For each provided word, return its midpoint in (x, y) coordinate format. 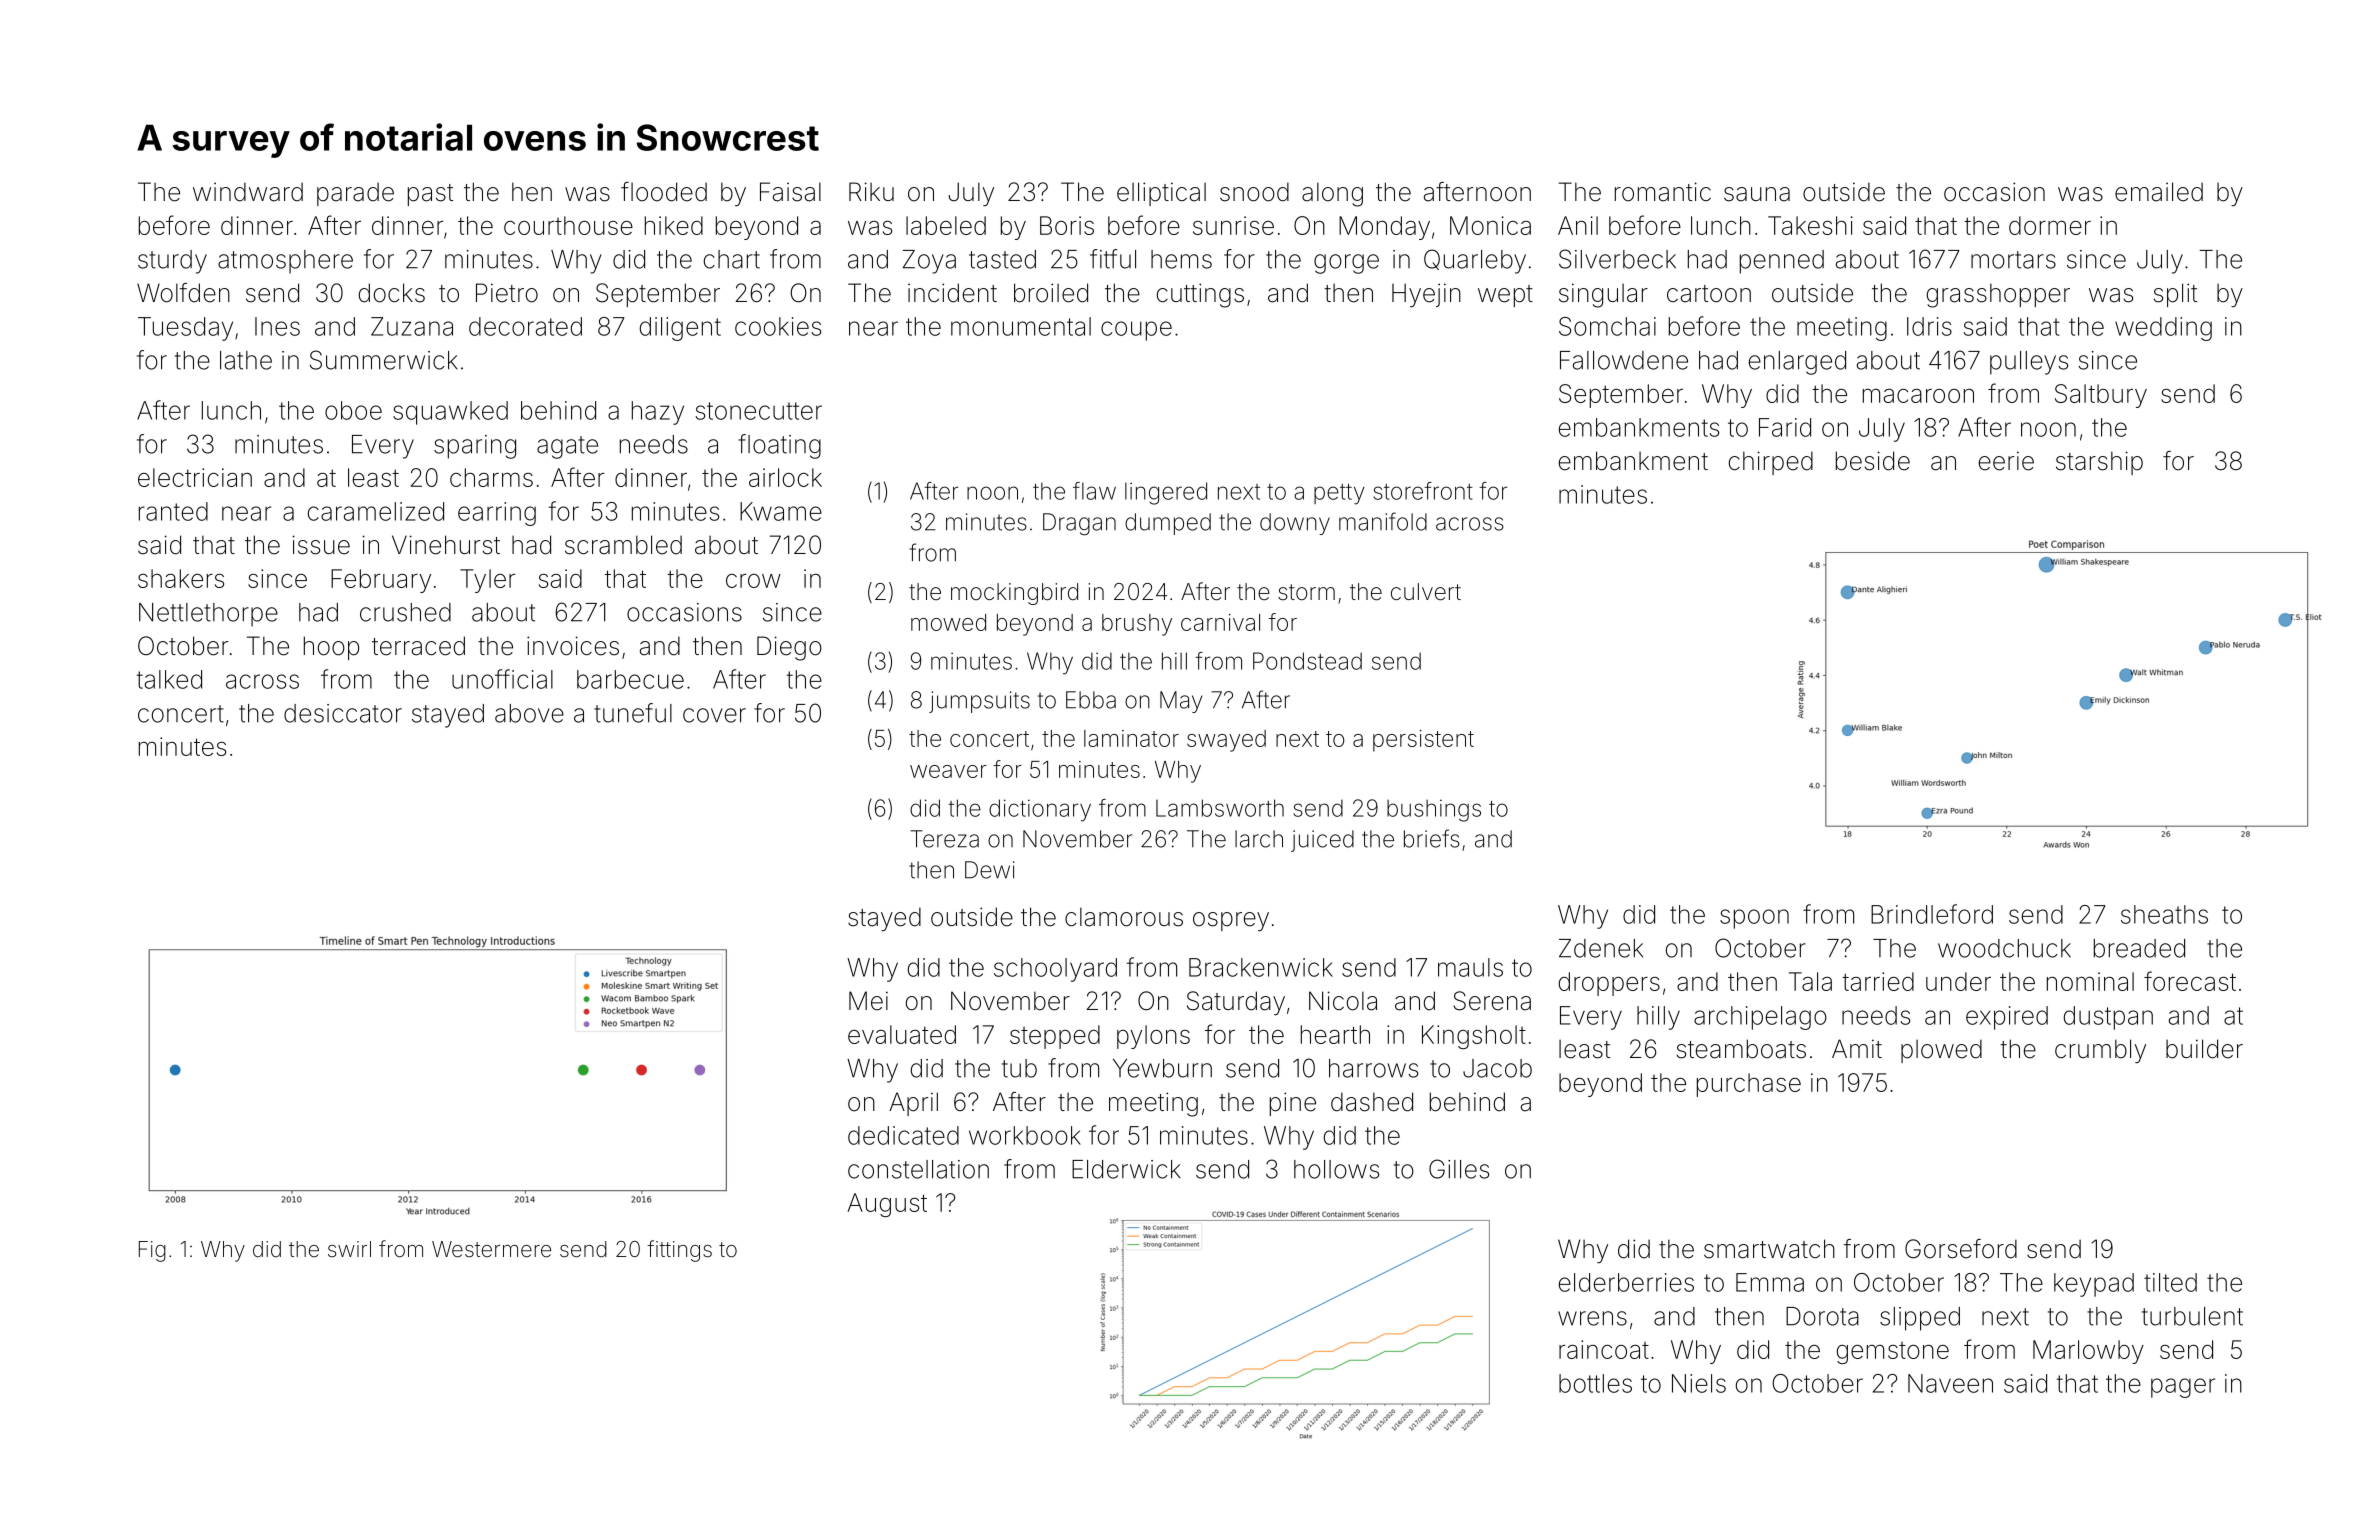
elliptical (1161, 194)
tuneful (633, 713)
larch (1259, 839)
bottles (1595, 1383)
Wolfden (183, 293)
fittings (679, 1251)
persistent (1423, 741)
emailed (2159, 192)
